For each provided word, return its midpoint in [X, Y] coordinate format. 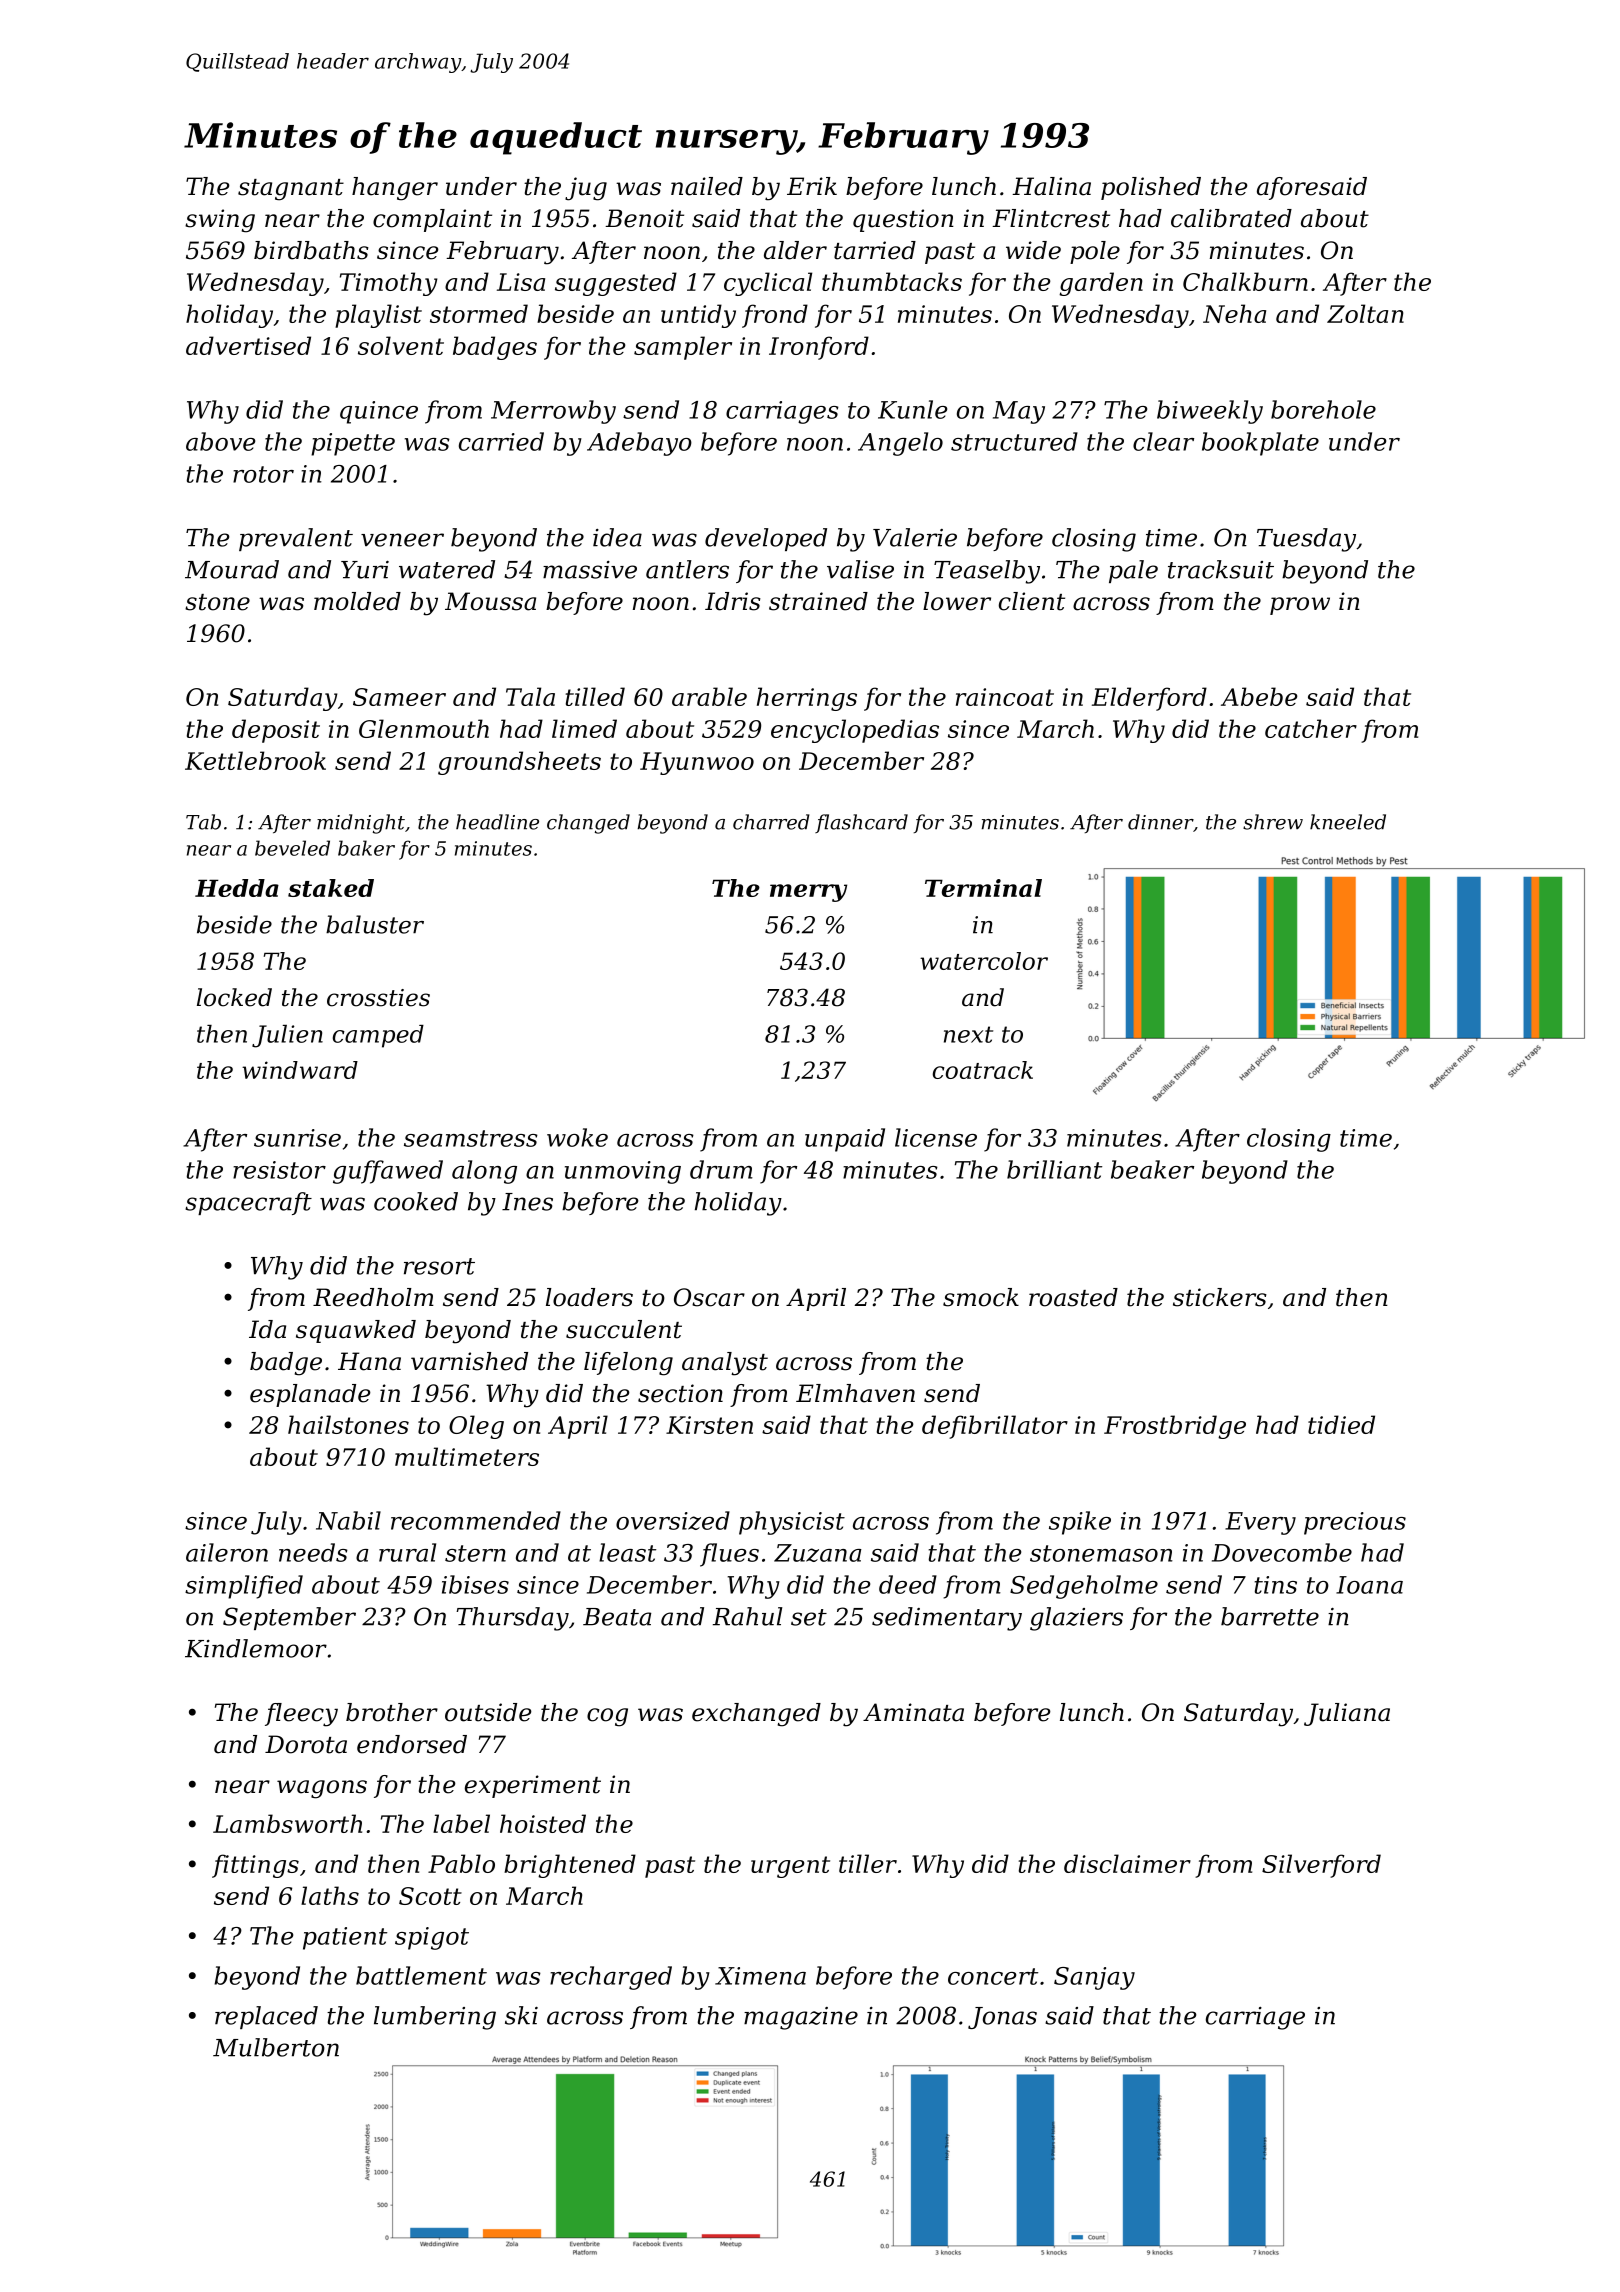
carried [501, 441]
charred [771, 822]
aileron [227, 1552]
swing [220, 221]
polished [1151, 188]
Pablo [461, 1863]
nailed [707, 186]
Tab [203, 822]
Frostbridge [1175, 1427]
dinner [1160, 822]
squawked [356, 1331]
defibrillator [995, 1427]
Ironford [819, 348]
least [627, 1552]
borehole [1323, 409]
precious [1355, 1523]
